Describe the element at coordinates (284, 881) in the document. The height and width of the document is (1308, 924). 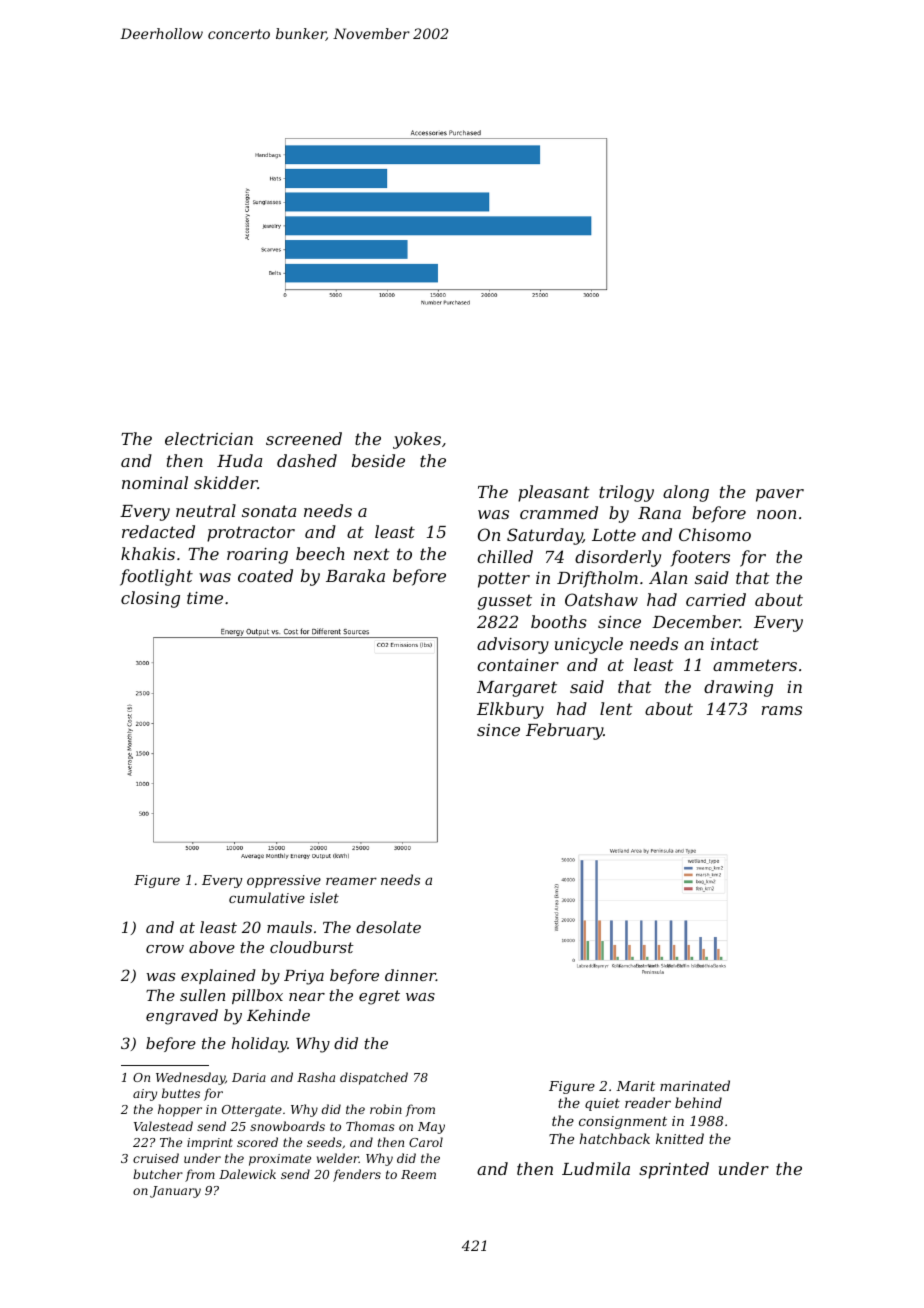
I see `oppressive` at that location.
